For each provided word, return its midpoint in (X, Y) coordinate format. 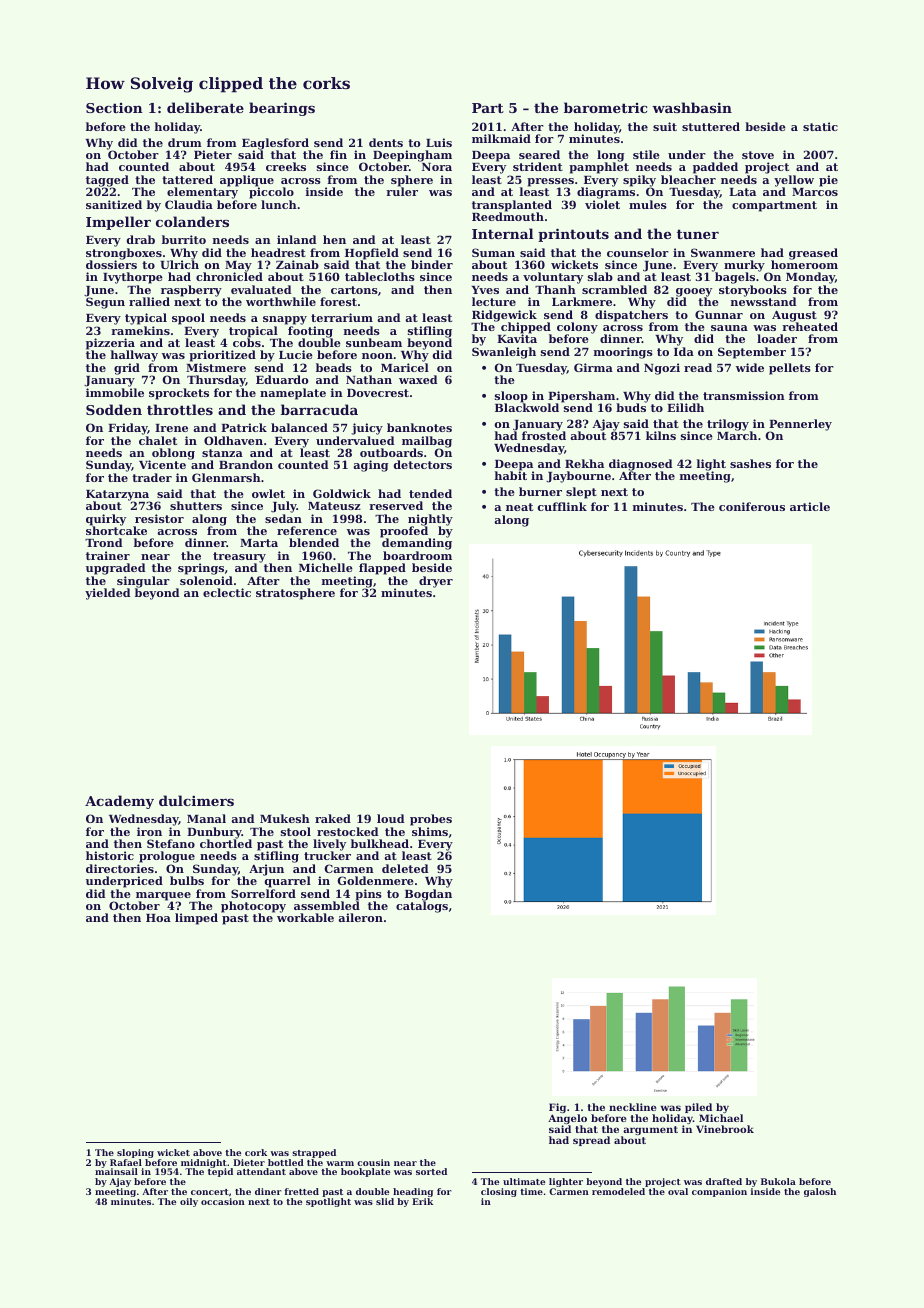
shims (430, 831)
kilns (661, 435)
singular (143, 582)
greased (813, 254)
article (810, 506)
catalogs (422, 907)
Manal (206, 818)
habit (511, 475)
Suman (493, 252)
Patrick (244, 427)
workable (305, 918)
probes (431, 820)
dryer (436, 582)
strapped (314, 1153)
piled (698, 1108)
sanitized (114, 204)
